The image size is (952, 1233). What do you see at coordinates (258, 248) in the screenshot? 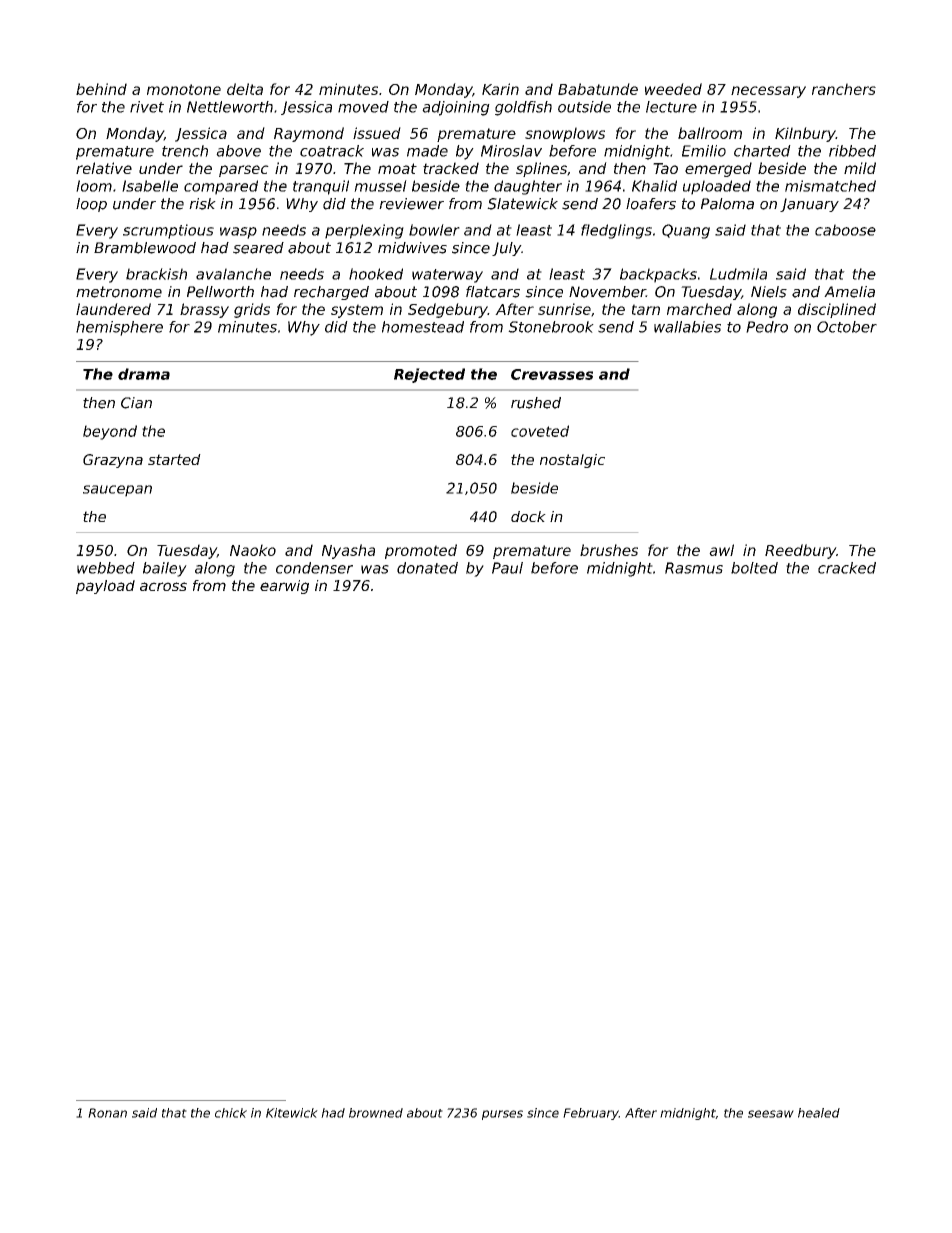
I see `seared` at bounding box center [258, 248].
